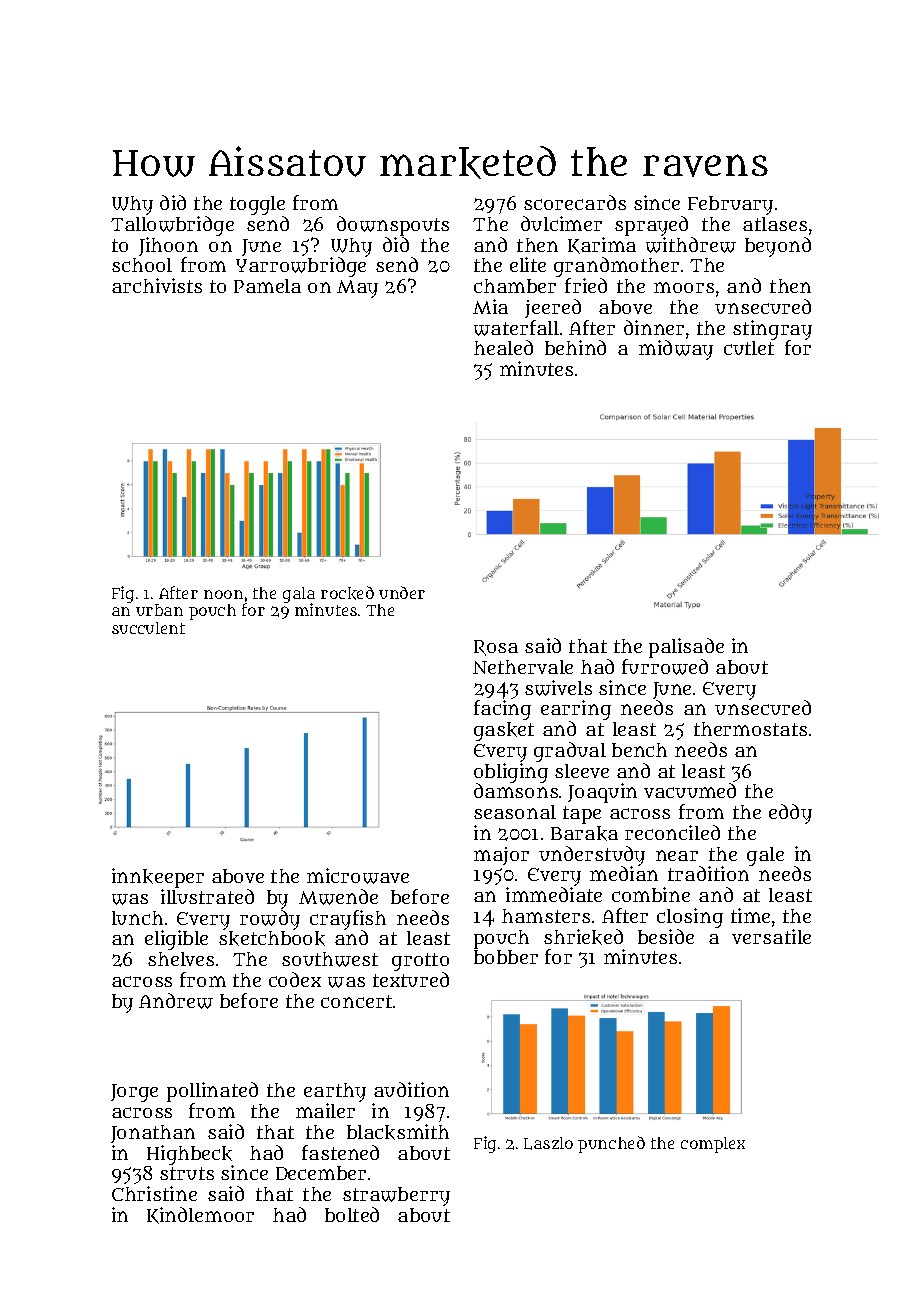  Describe the element at coordinates (713, 1145) in the screenshot. I see `complex` at that location.
